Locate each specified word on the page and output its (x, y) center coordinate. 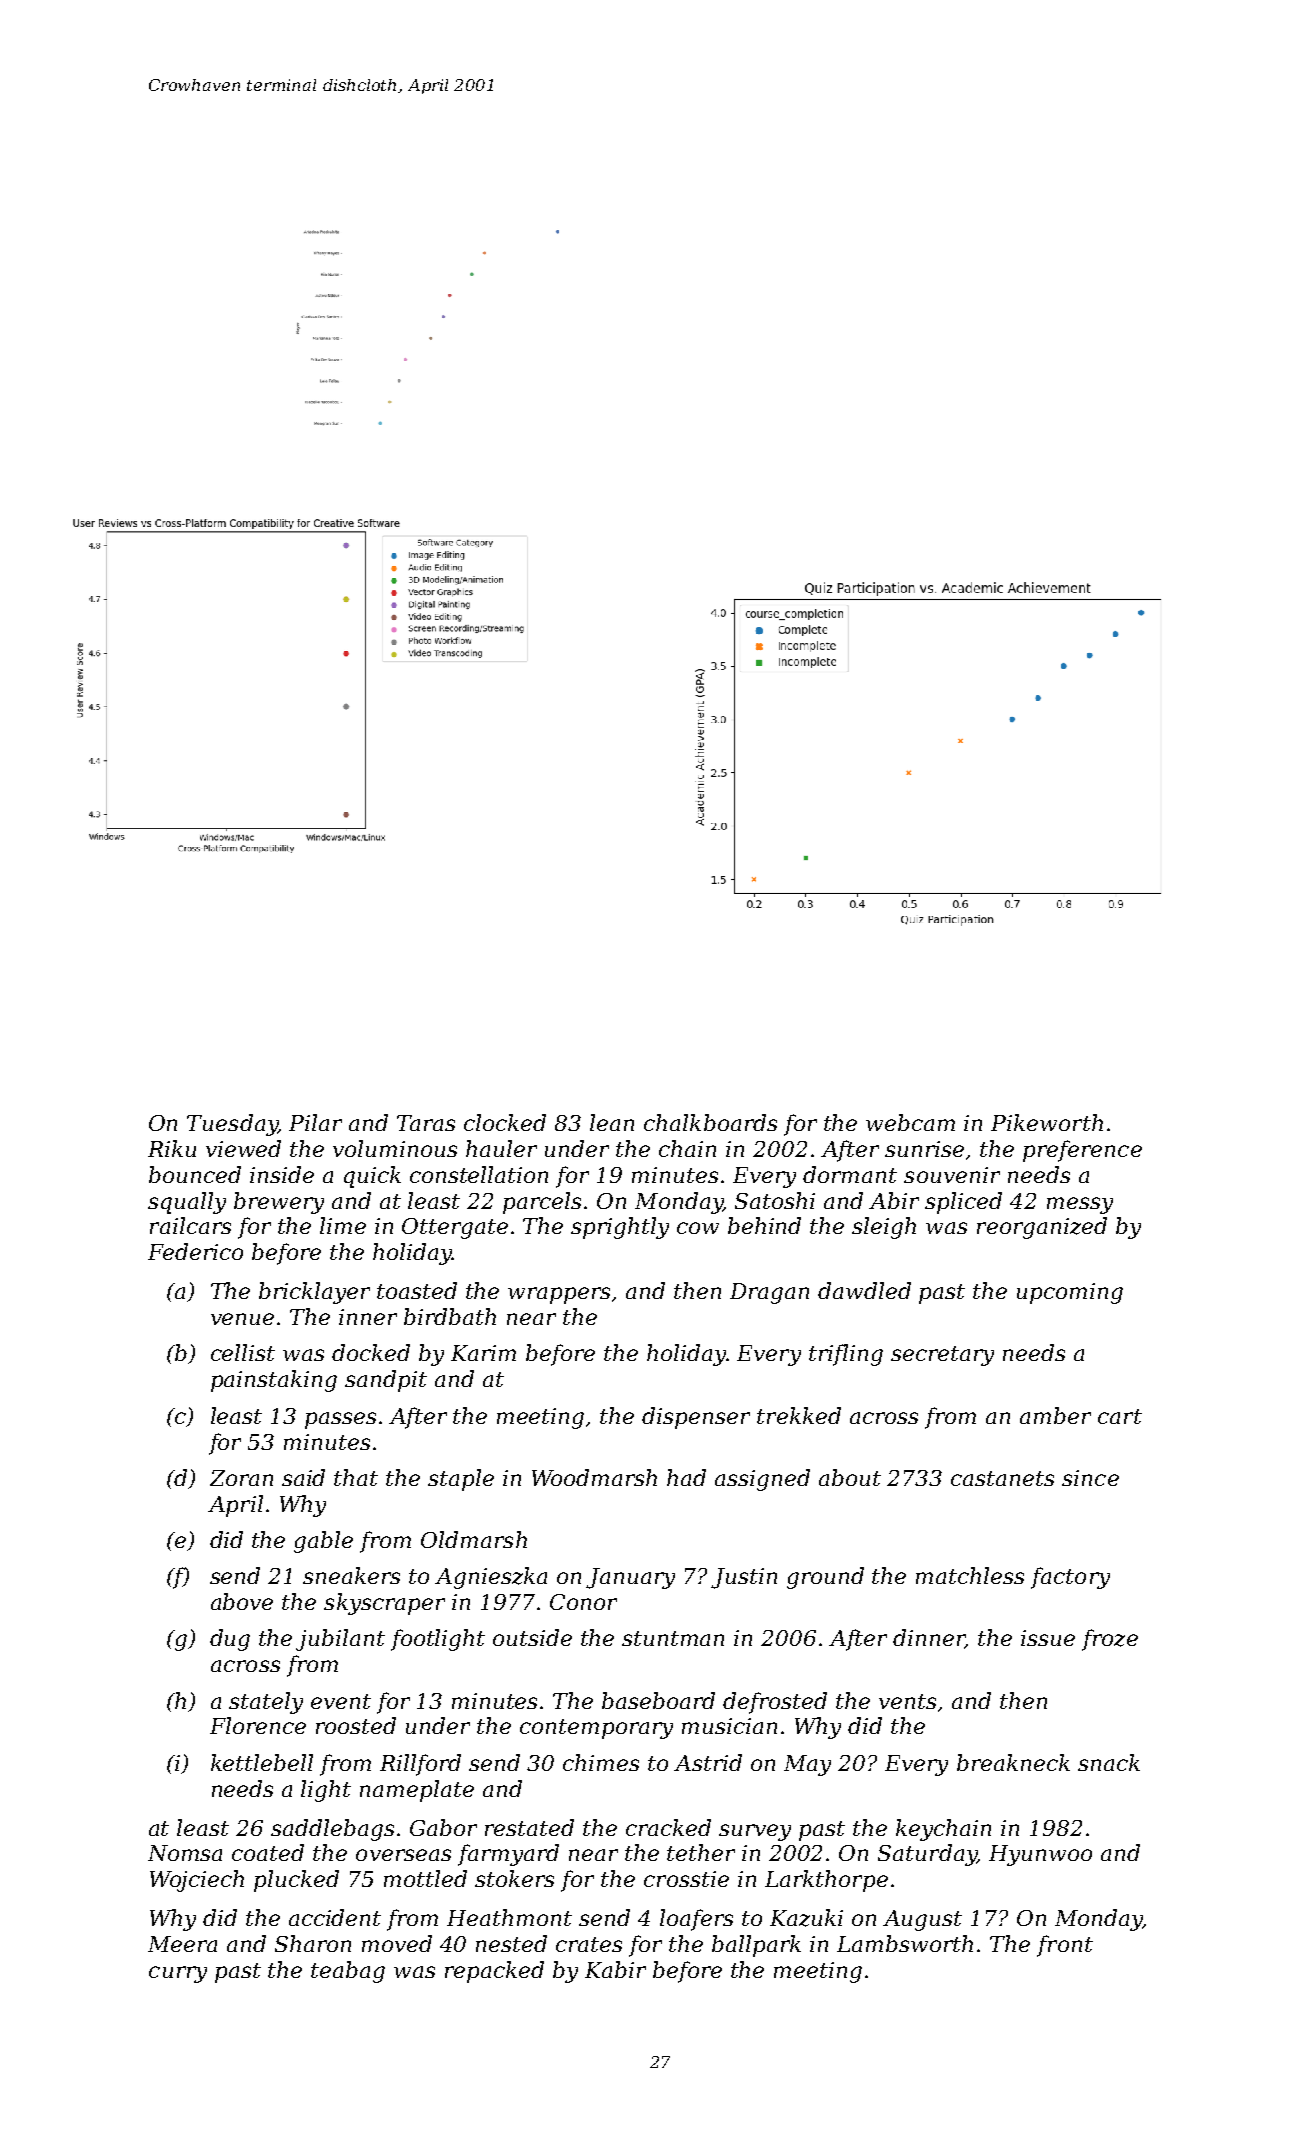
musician (729, 1726)
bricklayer (314, 1293)
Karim (483, 1353)
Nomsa (185, 1853)
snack (1109, 1762)
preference (1082, 1151)
